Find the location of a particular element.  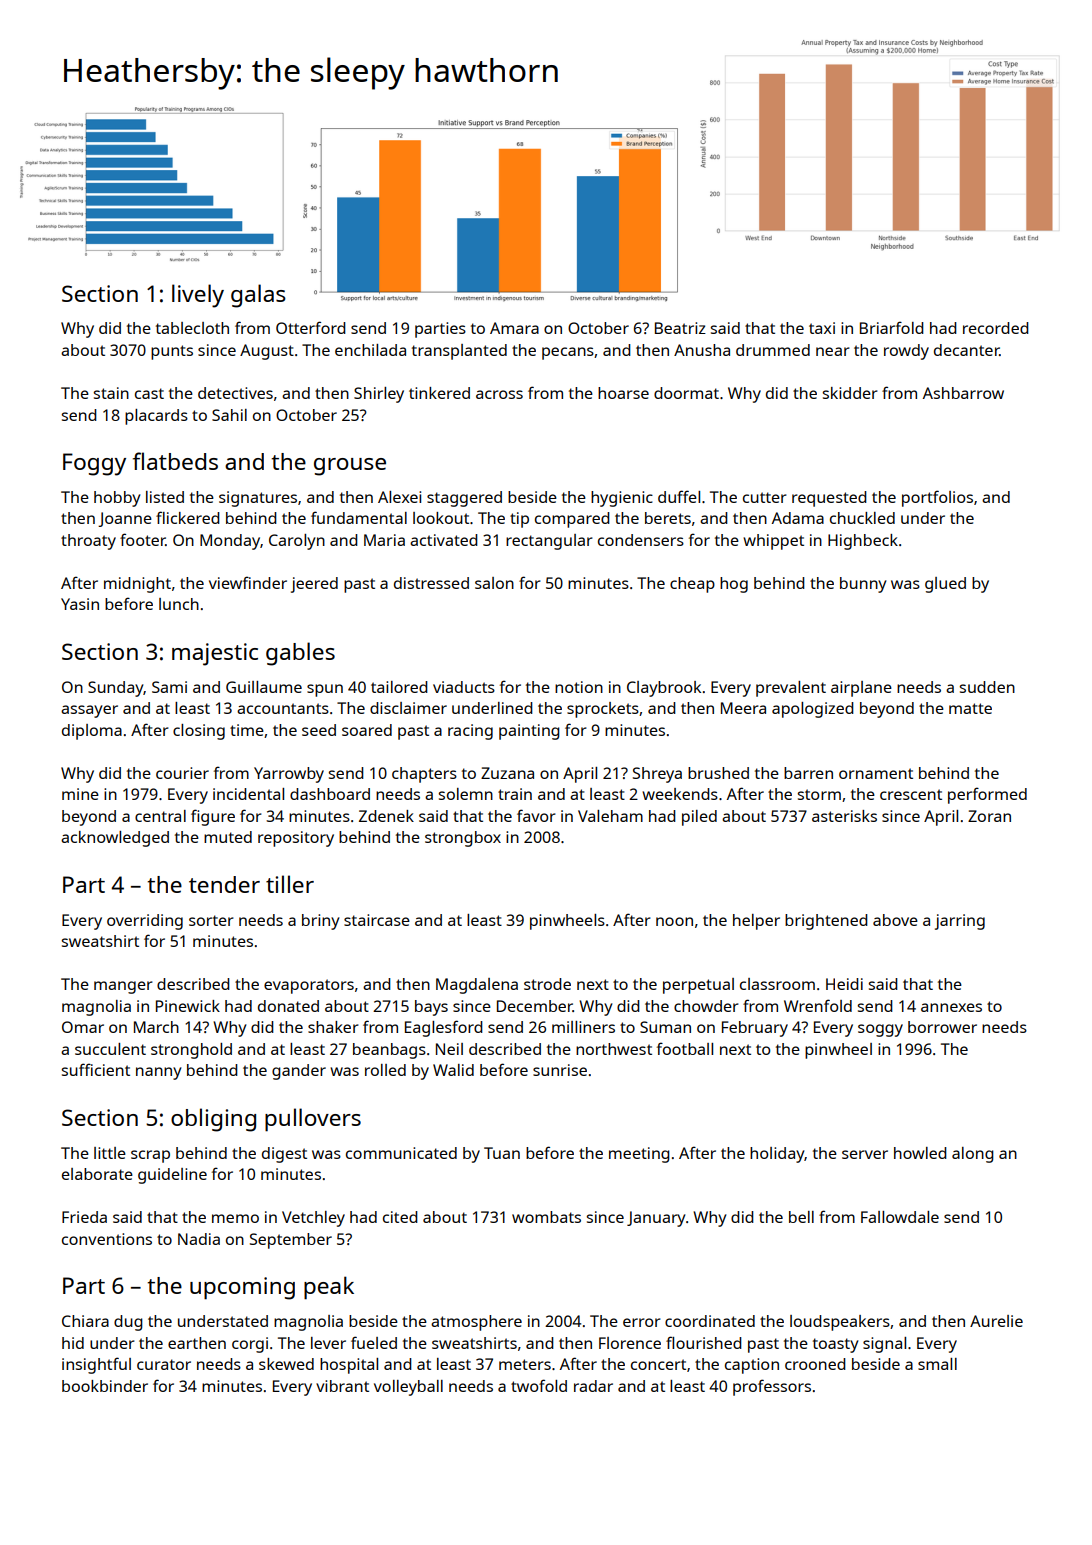

taxi is located at coordinates (822, 328).
